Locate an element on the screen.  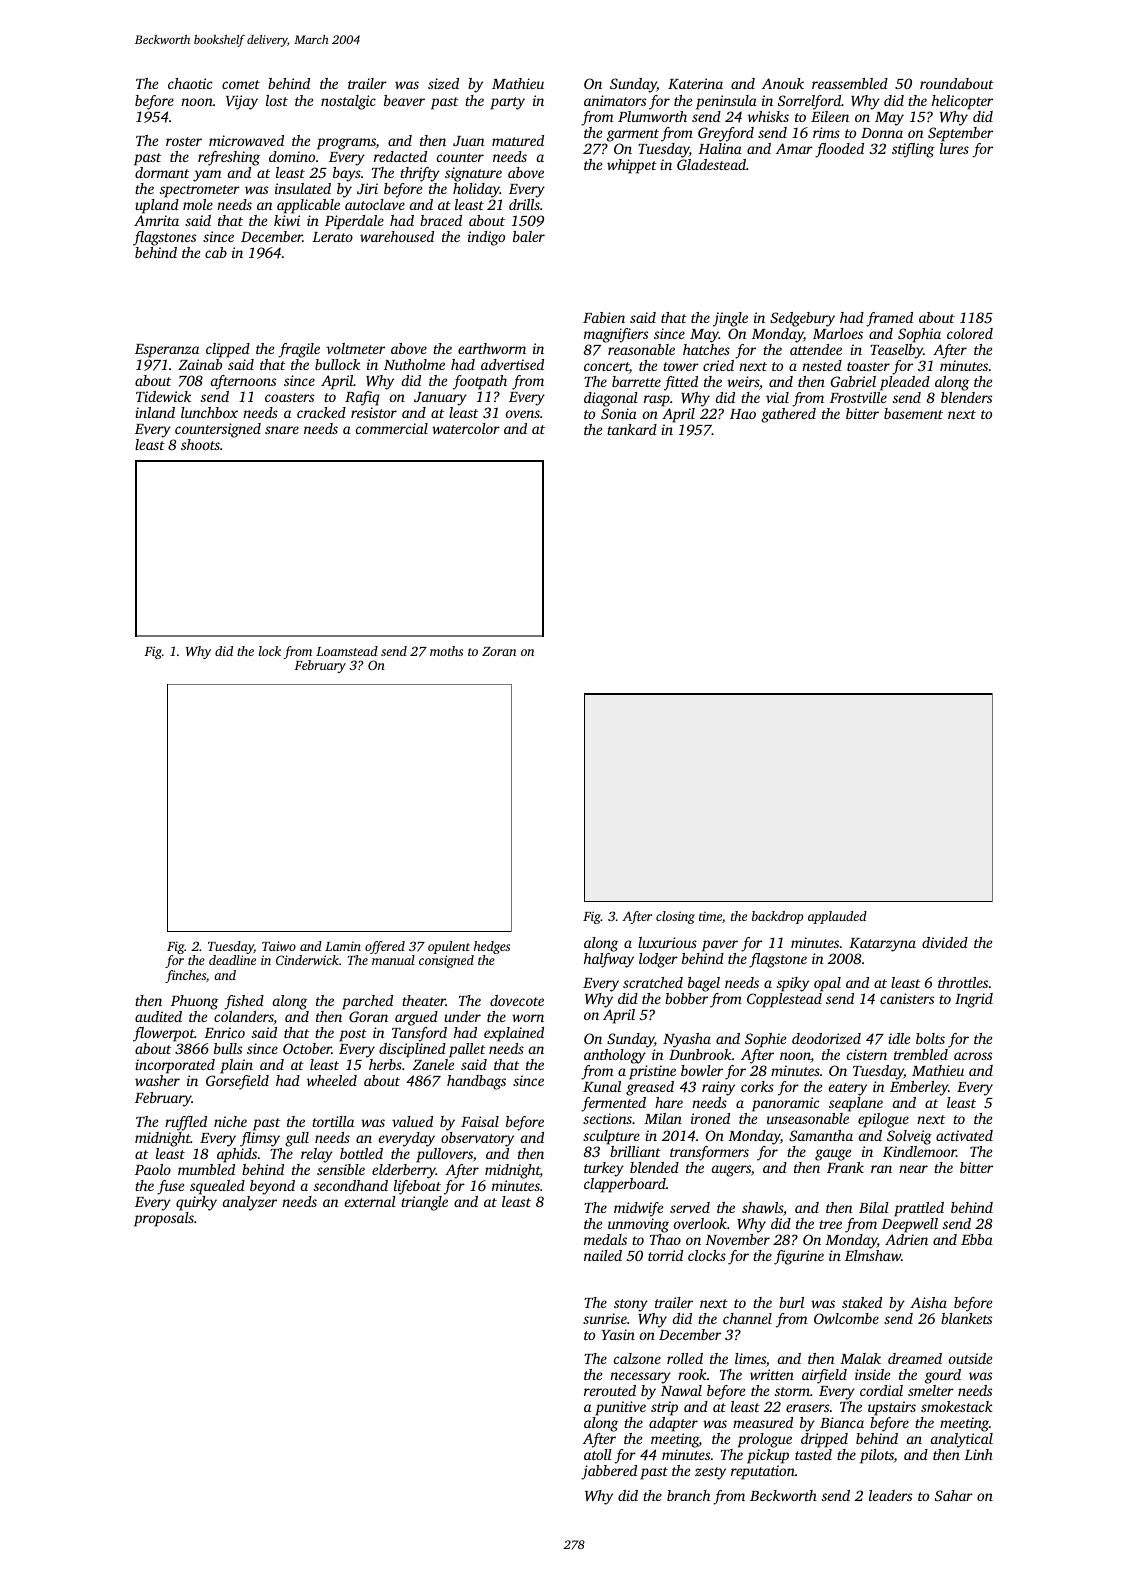
helicopter is located at coordinates (962, 102).
